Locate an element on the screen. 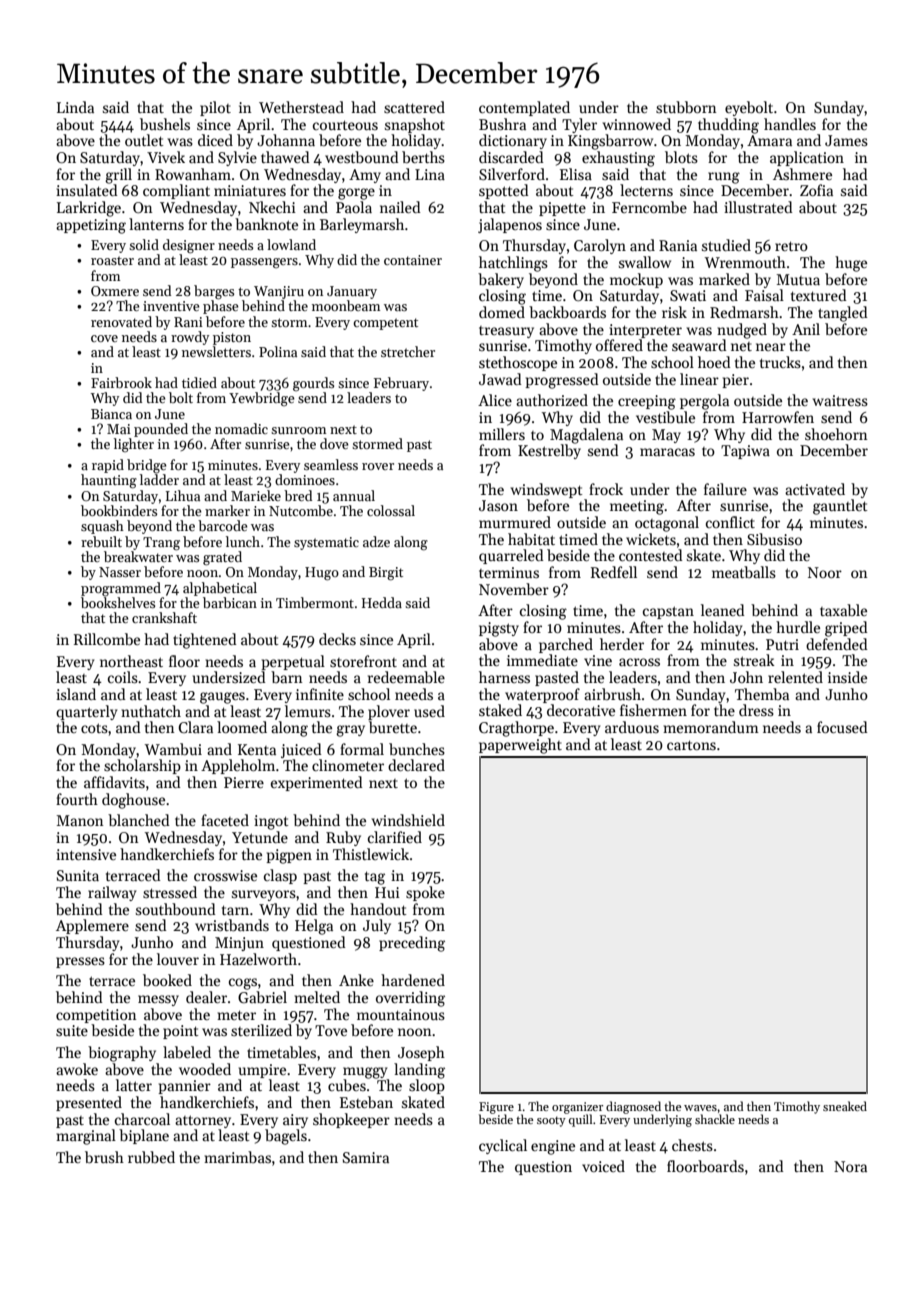 This screenshot has width=924, height=1308. spoke is located at coordinates (425, 893).
